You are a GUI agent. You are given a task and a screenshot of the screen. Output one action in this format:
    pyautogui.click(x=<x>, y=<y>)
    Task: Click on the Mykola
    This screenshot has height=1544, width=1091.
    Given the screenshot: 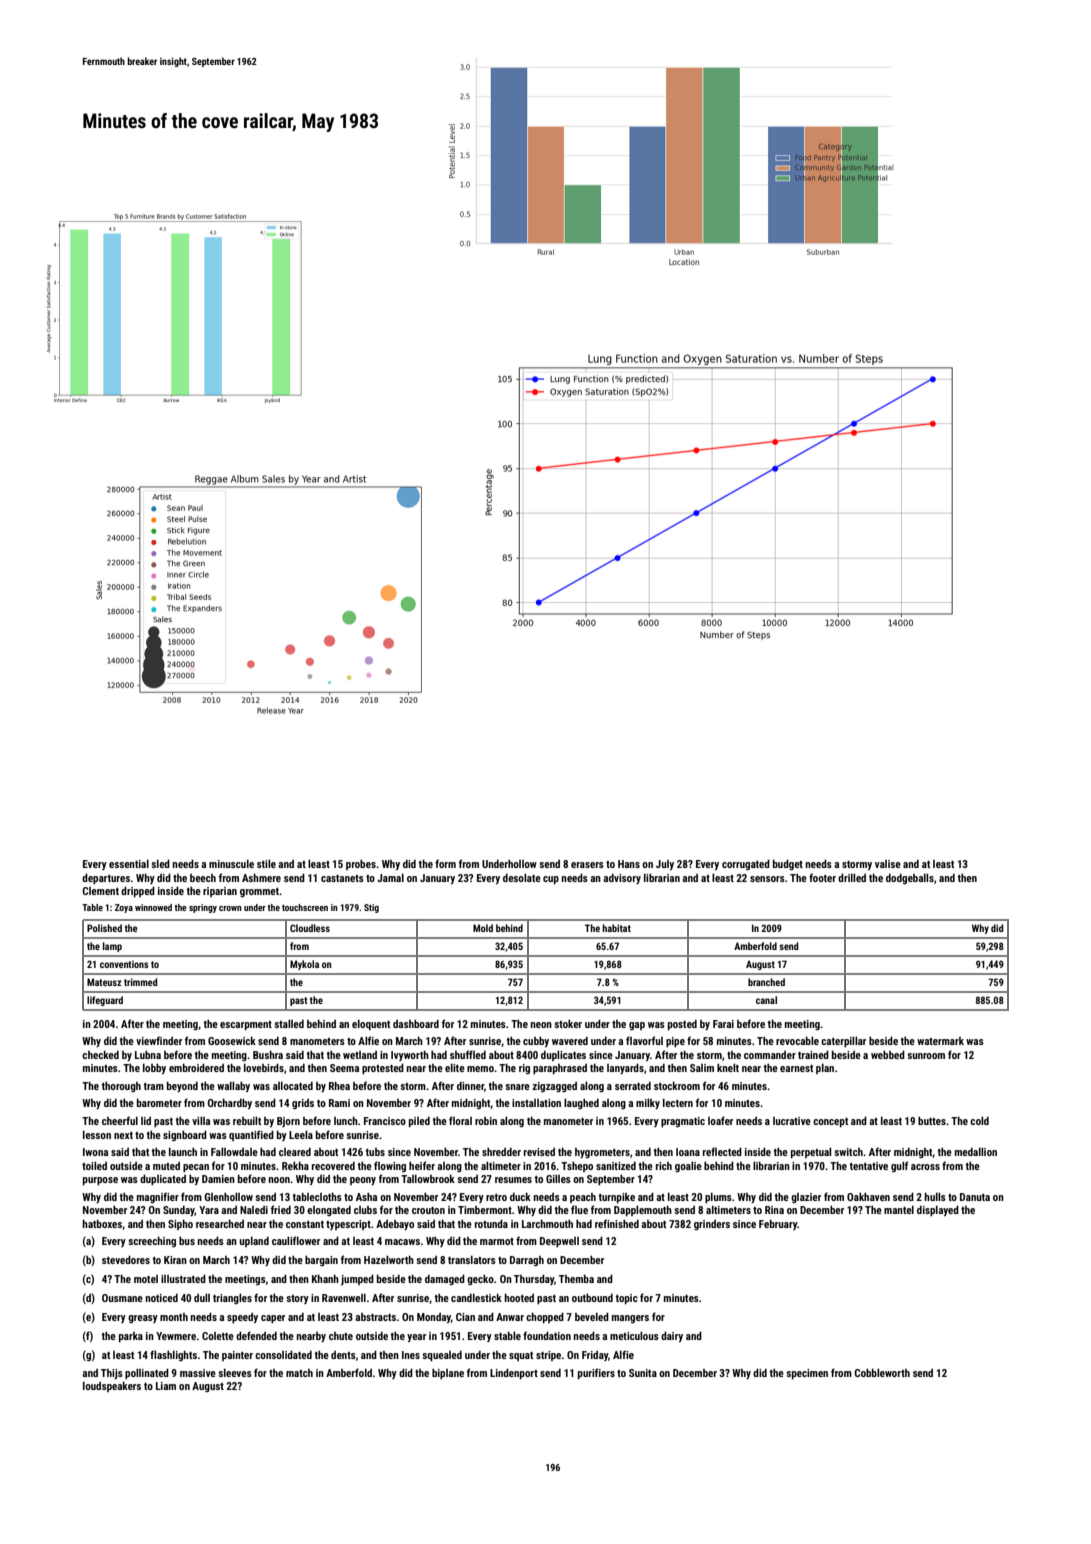 What is the action you would take?
    pyautogui.click(x=304, y=965)
